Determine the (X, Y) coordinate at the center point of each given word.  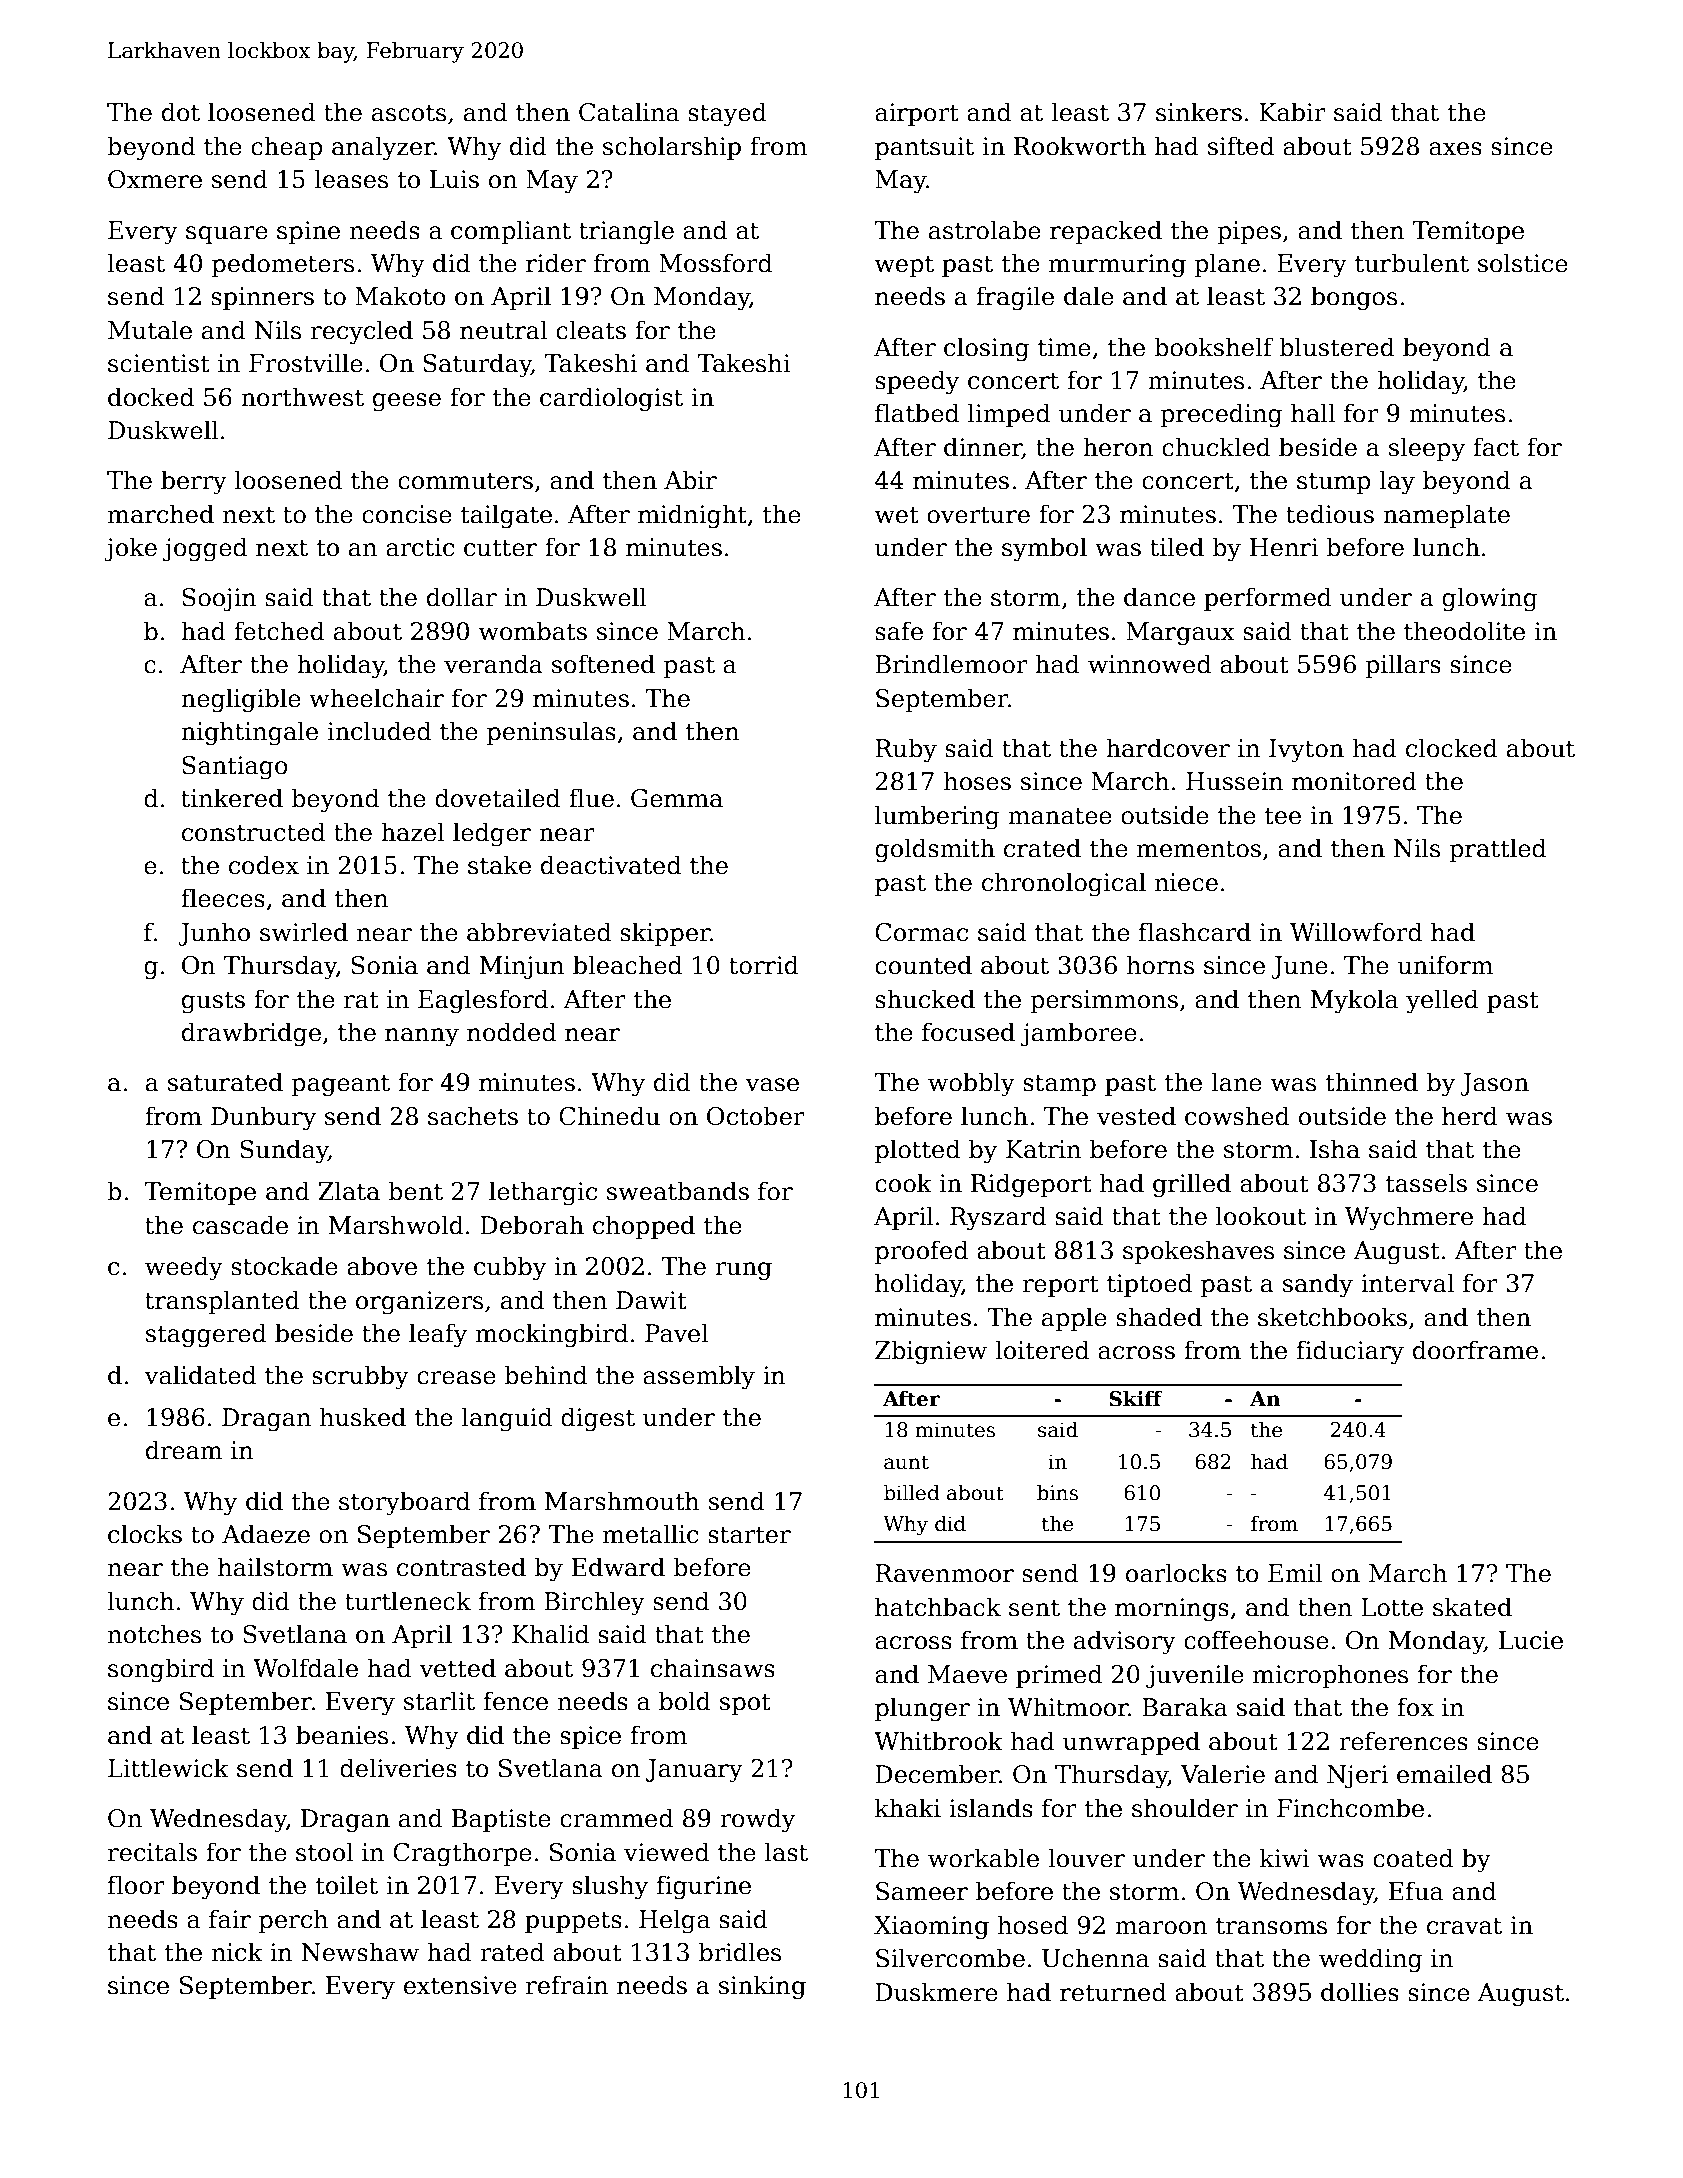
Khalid (550, 1634)
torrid (764, 965)
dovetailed (497, 798)
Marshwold (396, 1225)
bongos (1354, 298)
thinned (1371, 1082)
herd (1470, 1116)
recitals (152, 1852)
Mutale (150, 330)
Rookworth (1080, 146)
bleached (627, 965)
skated (1472, 1607)
